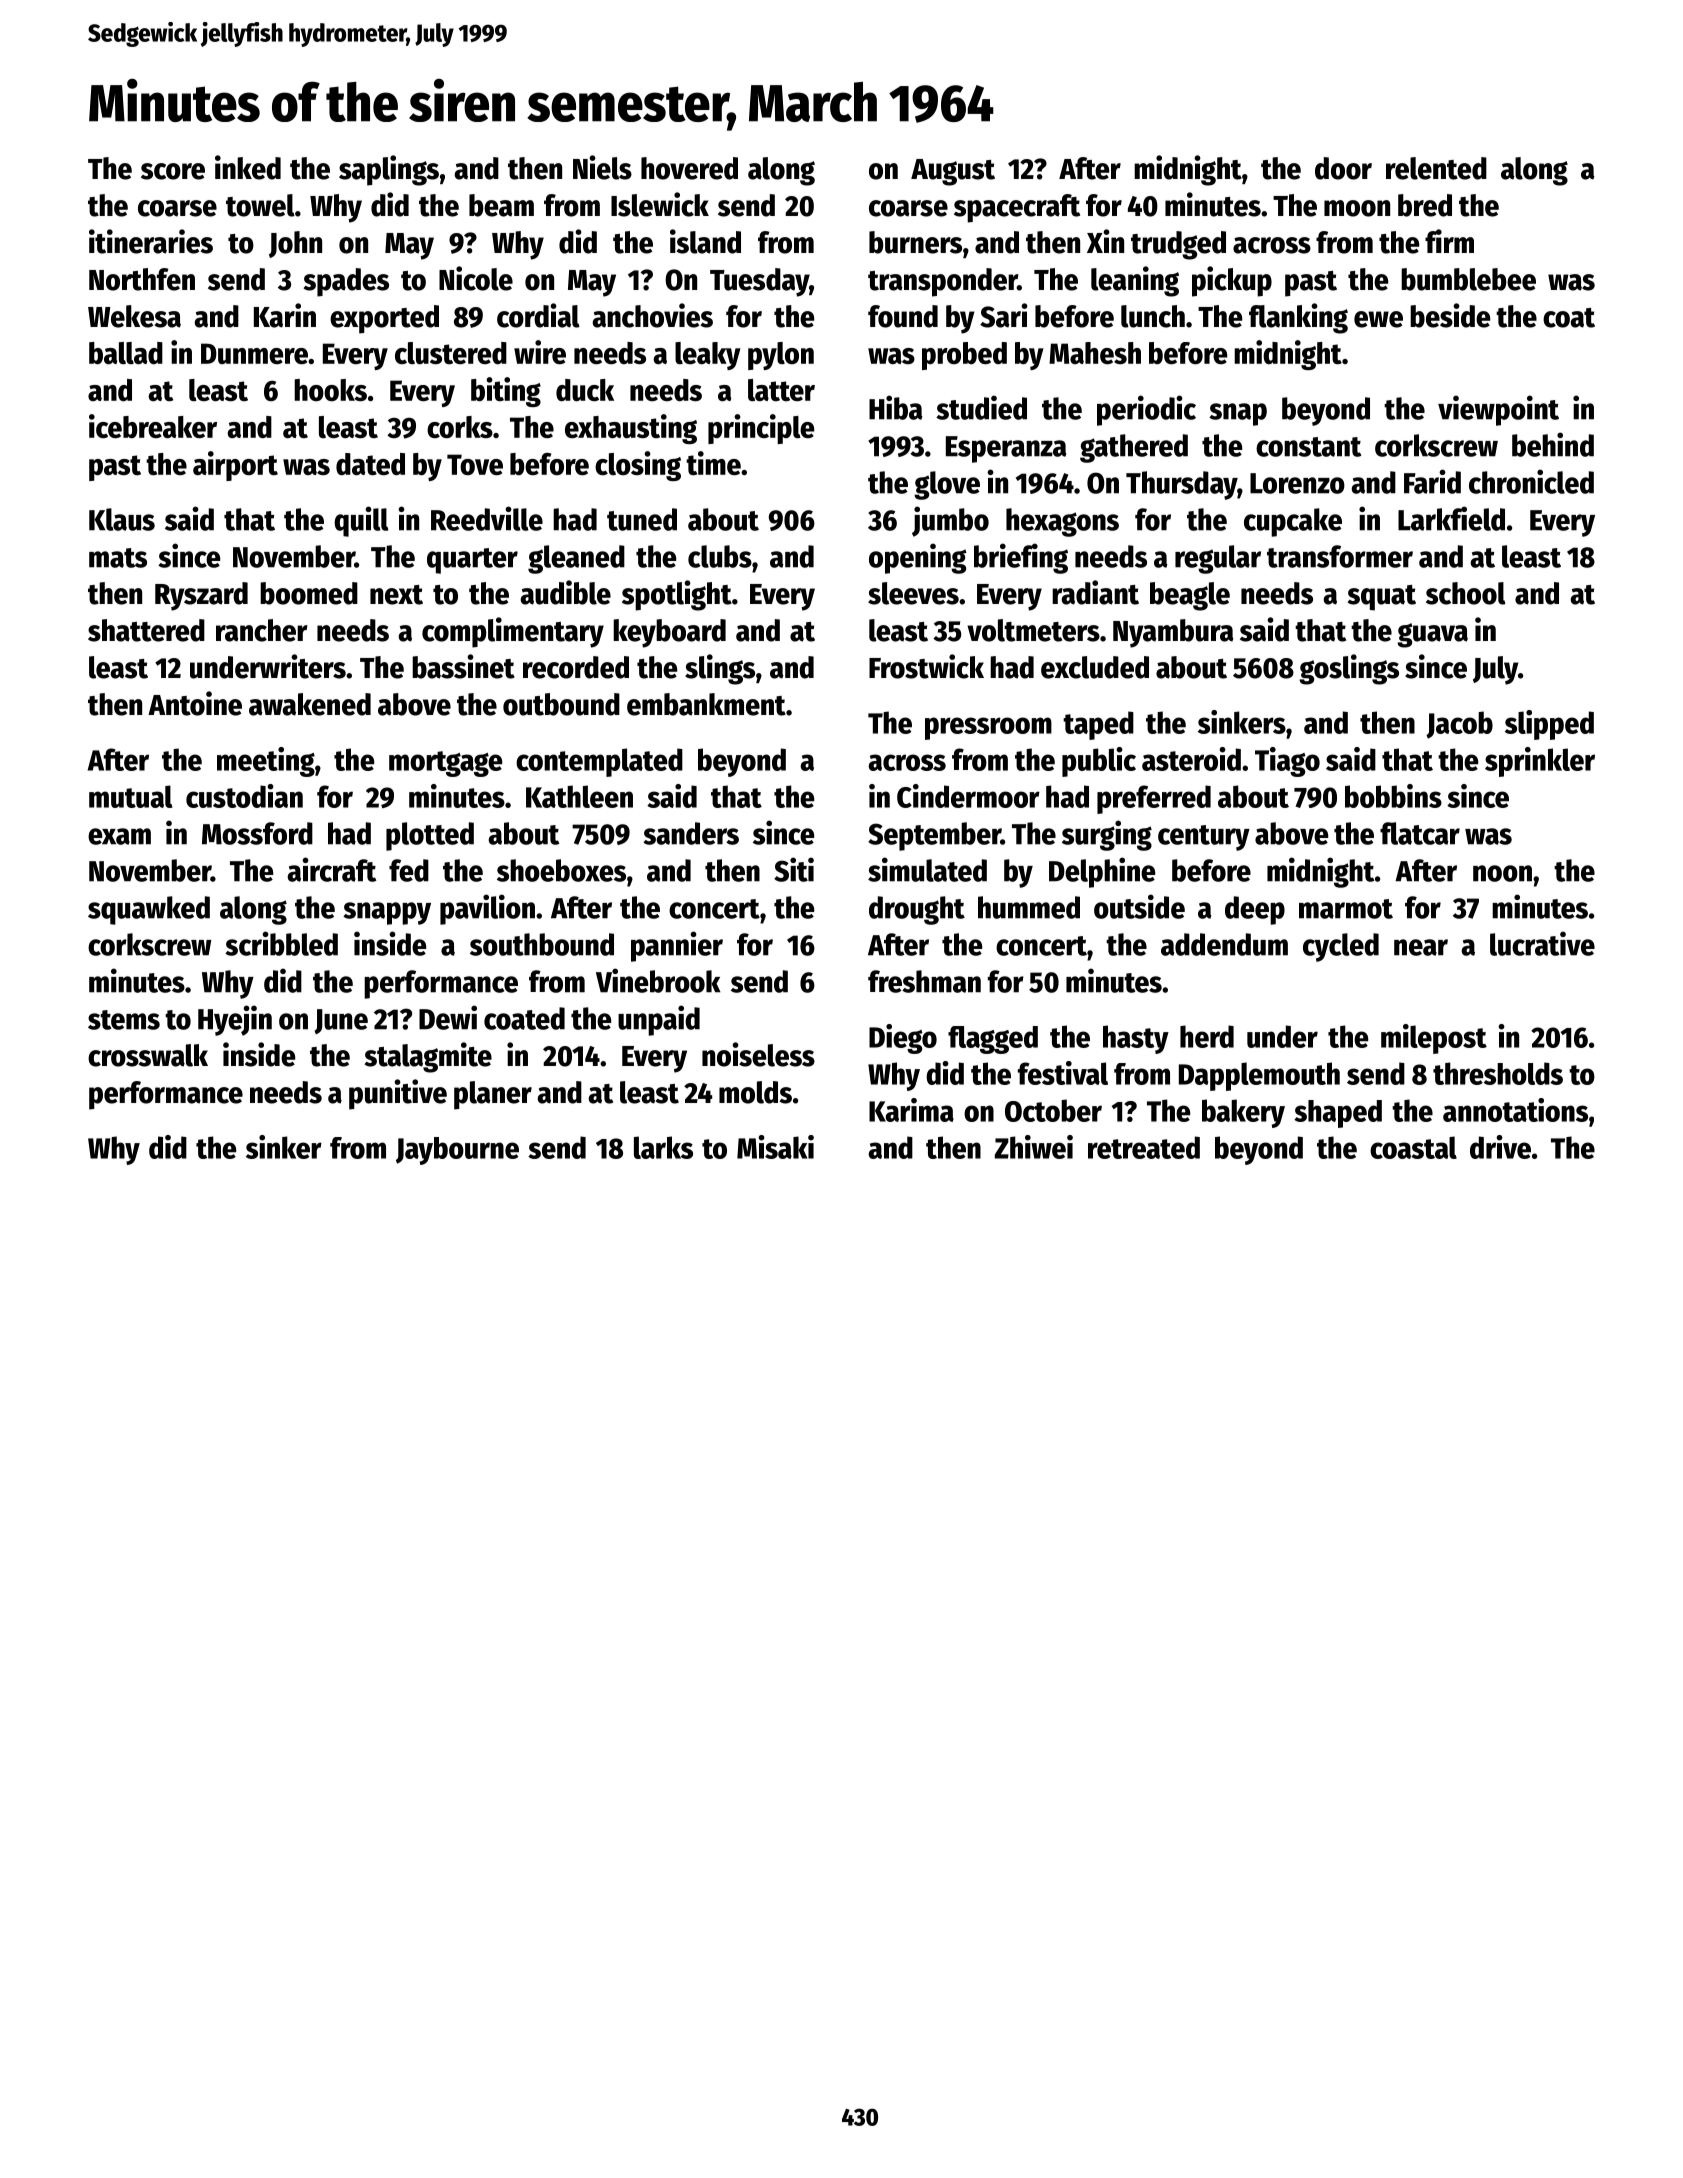 Image resolution: width=1683 pixels, height=2178 pixels. I want to click on Zhiwei, so click(1034, 1147).
